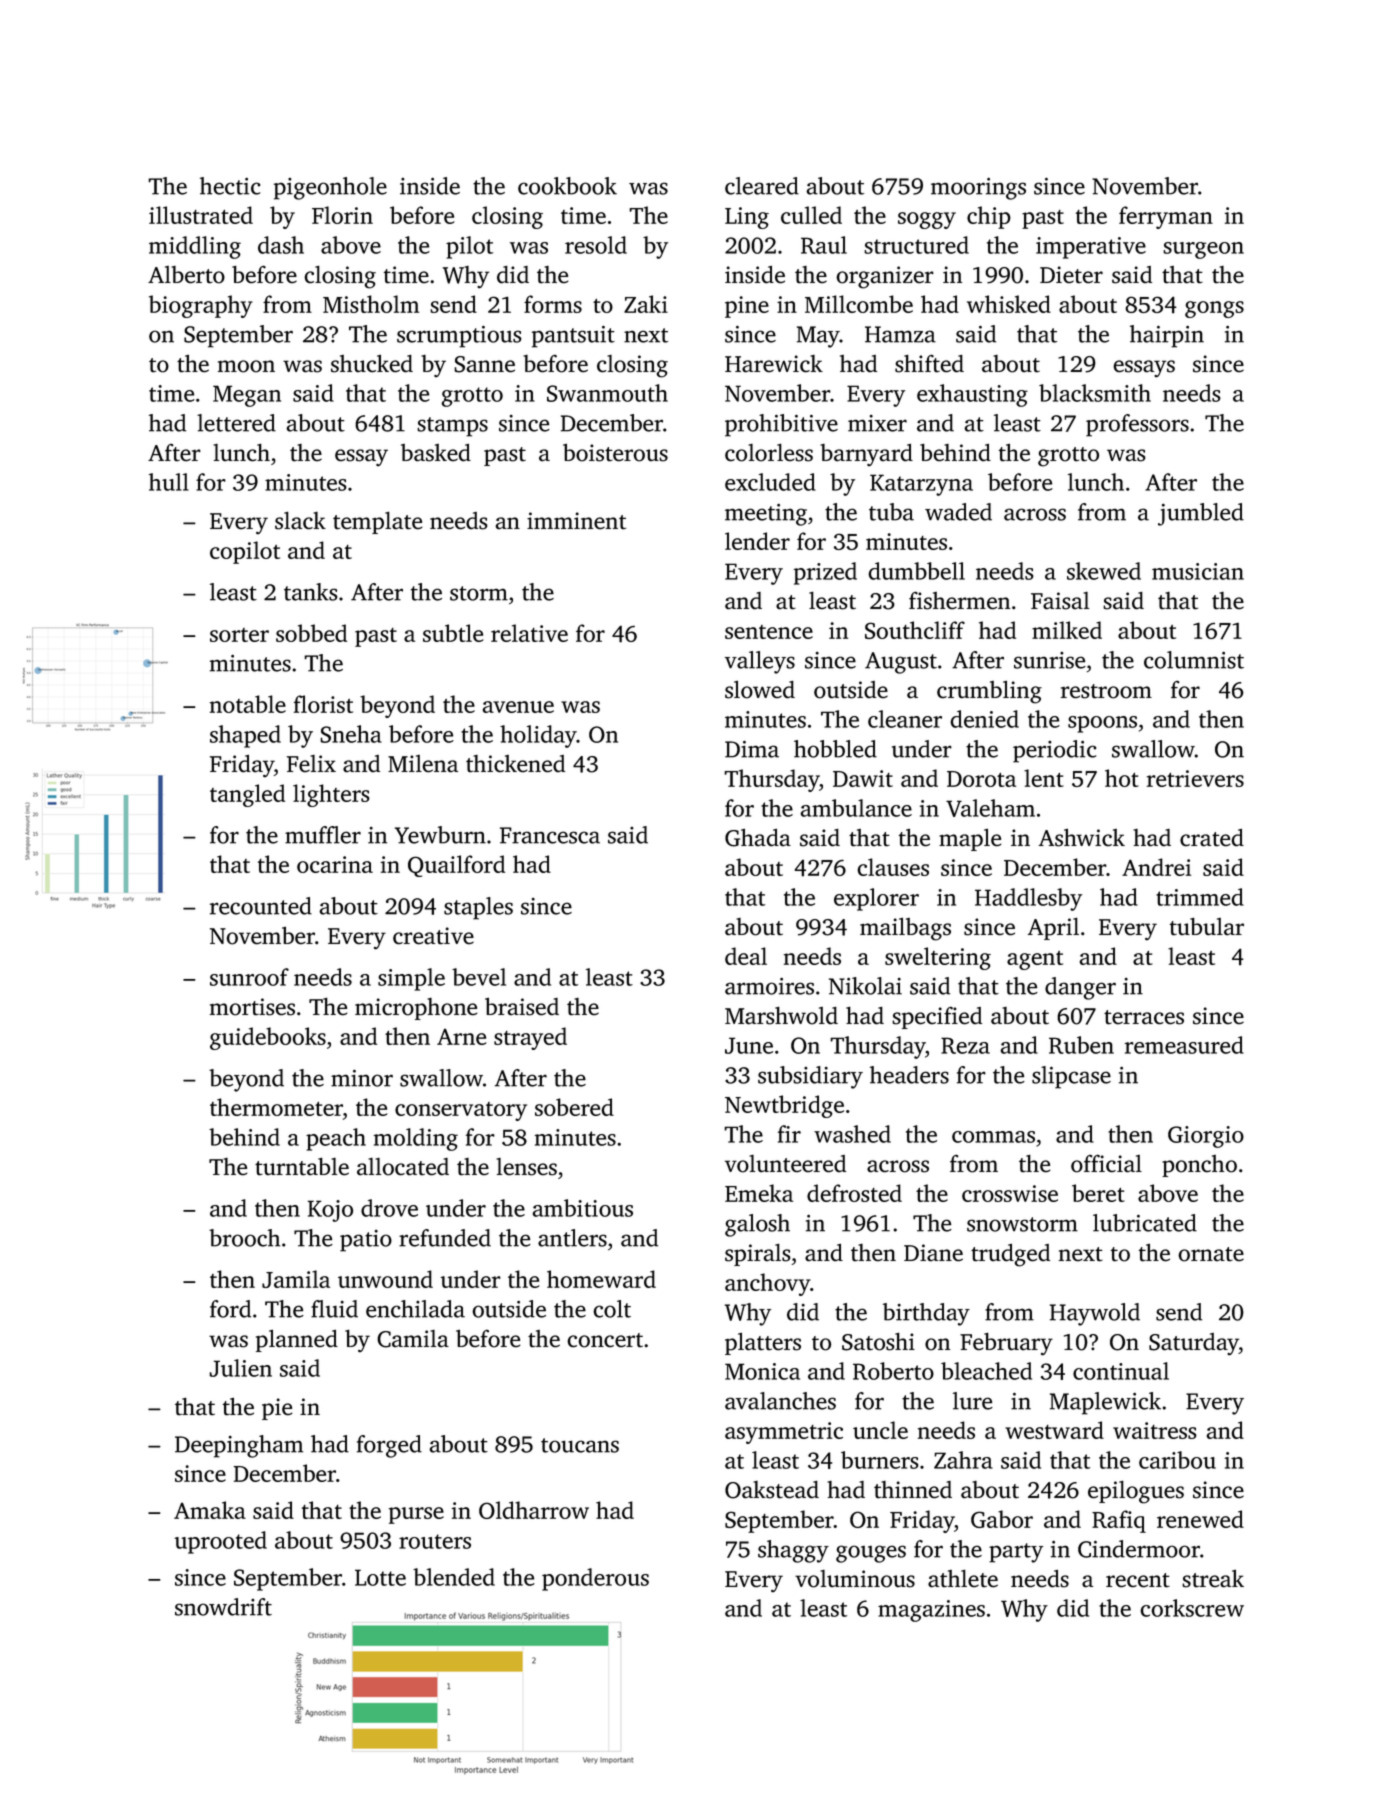  Describe the element at coordinates (567, 186) in the screenshot. I see `cookbook` at that location.
